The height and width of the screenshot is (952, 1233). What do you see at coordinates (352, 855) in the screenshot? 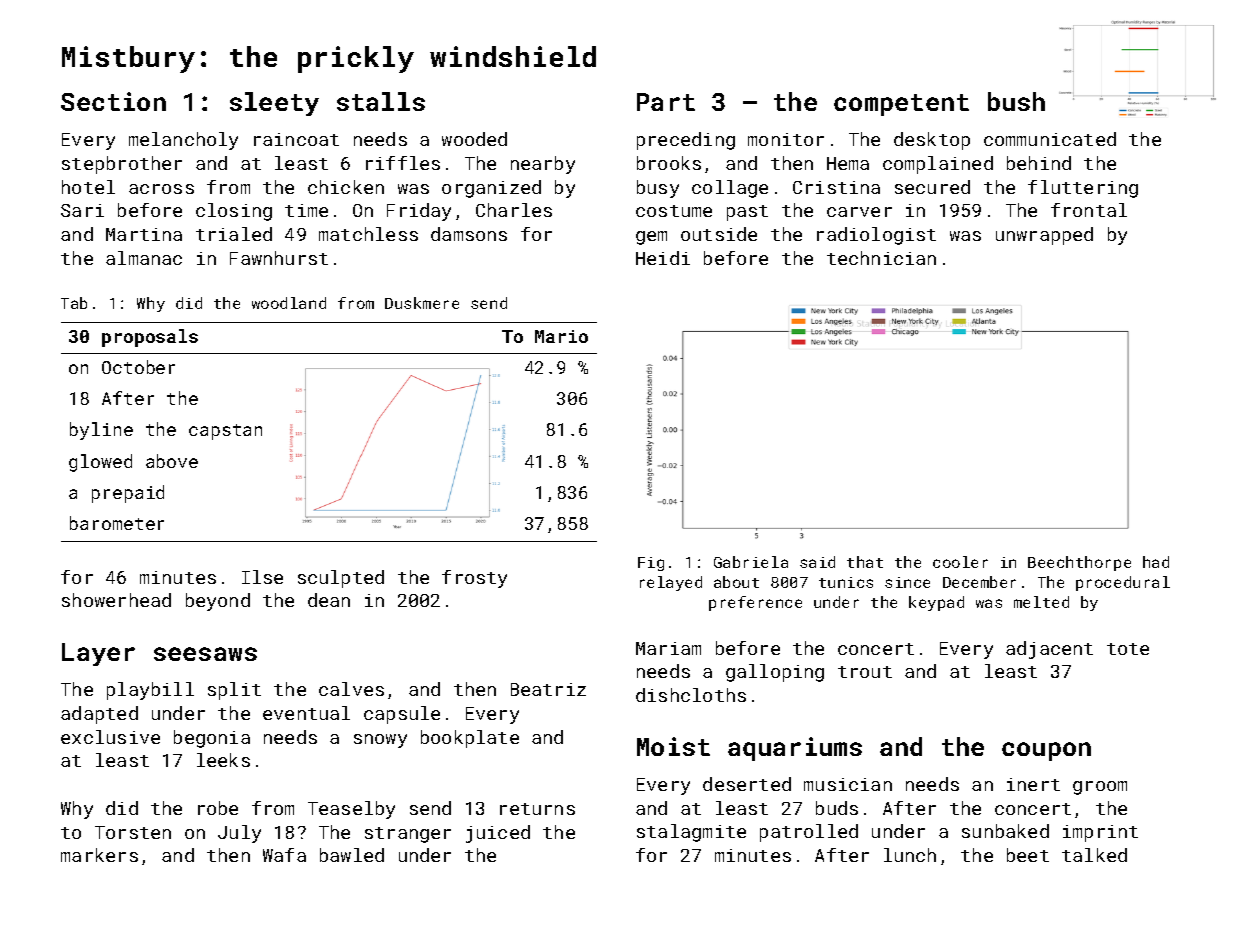
I see `bawled` at bounding box center [352, 855].
